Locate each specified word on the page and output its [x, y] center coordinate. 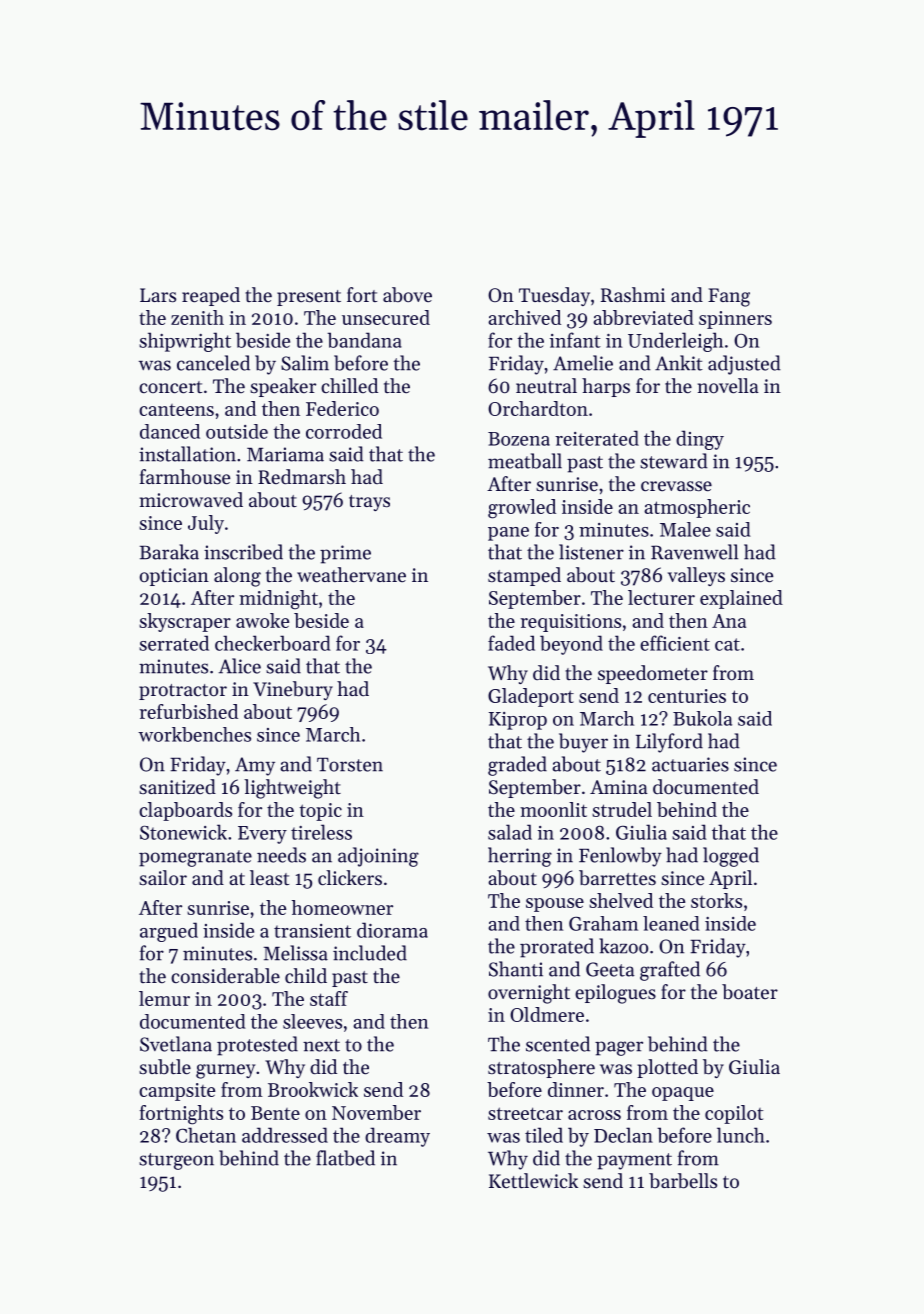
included [370, 953]
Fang [729, 297]
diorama [392, 930]
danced [170, 431]
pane [508, 534]
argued [169, 932]
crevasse [676, 486]
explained [741, 599]
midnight [278, 600]
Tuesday [554, 296]
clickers [350, 878]
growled [522, 509]
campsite [177, 1092]
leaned [671, 923]
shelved [621, 900]
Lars [158, 295]
